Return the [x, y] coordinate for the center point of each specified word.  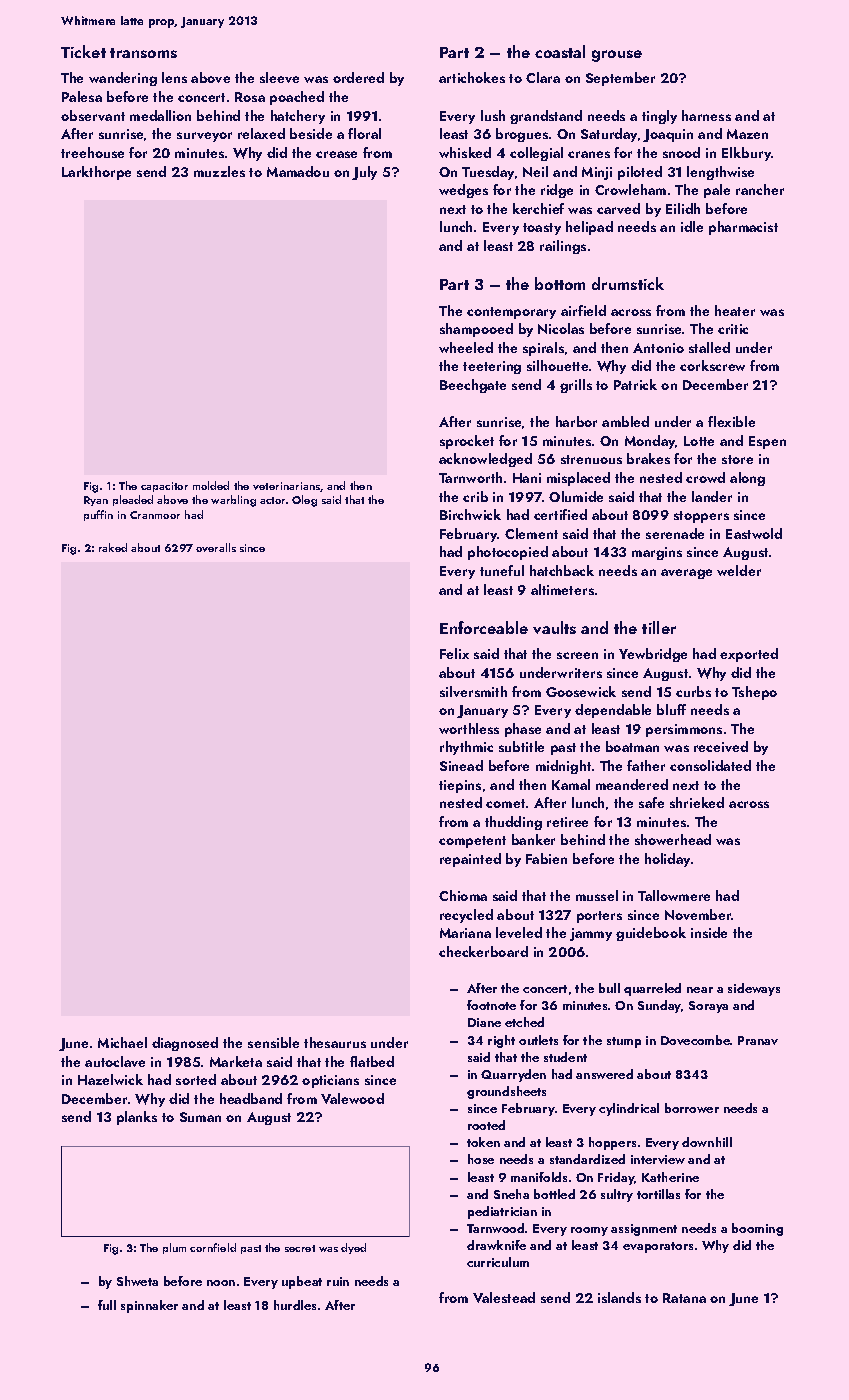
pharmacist [743, 228]
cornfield [213, 1247]
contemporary [511, 313]
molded [211, 485]
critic [733, 329]
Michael [122, 1042]
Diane [484, 1022]
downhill [707, 1142]
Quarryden [513, 1075]
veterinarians [287, 487]
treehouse [92, 152]
